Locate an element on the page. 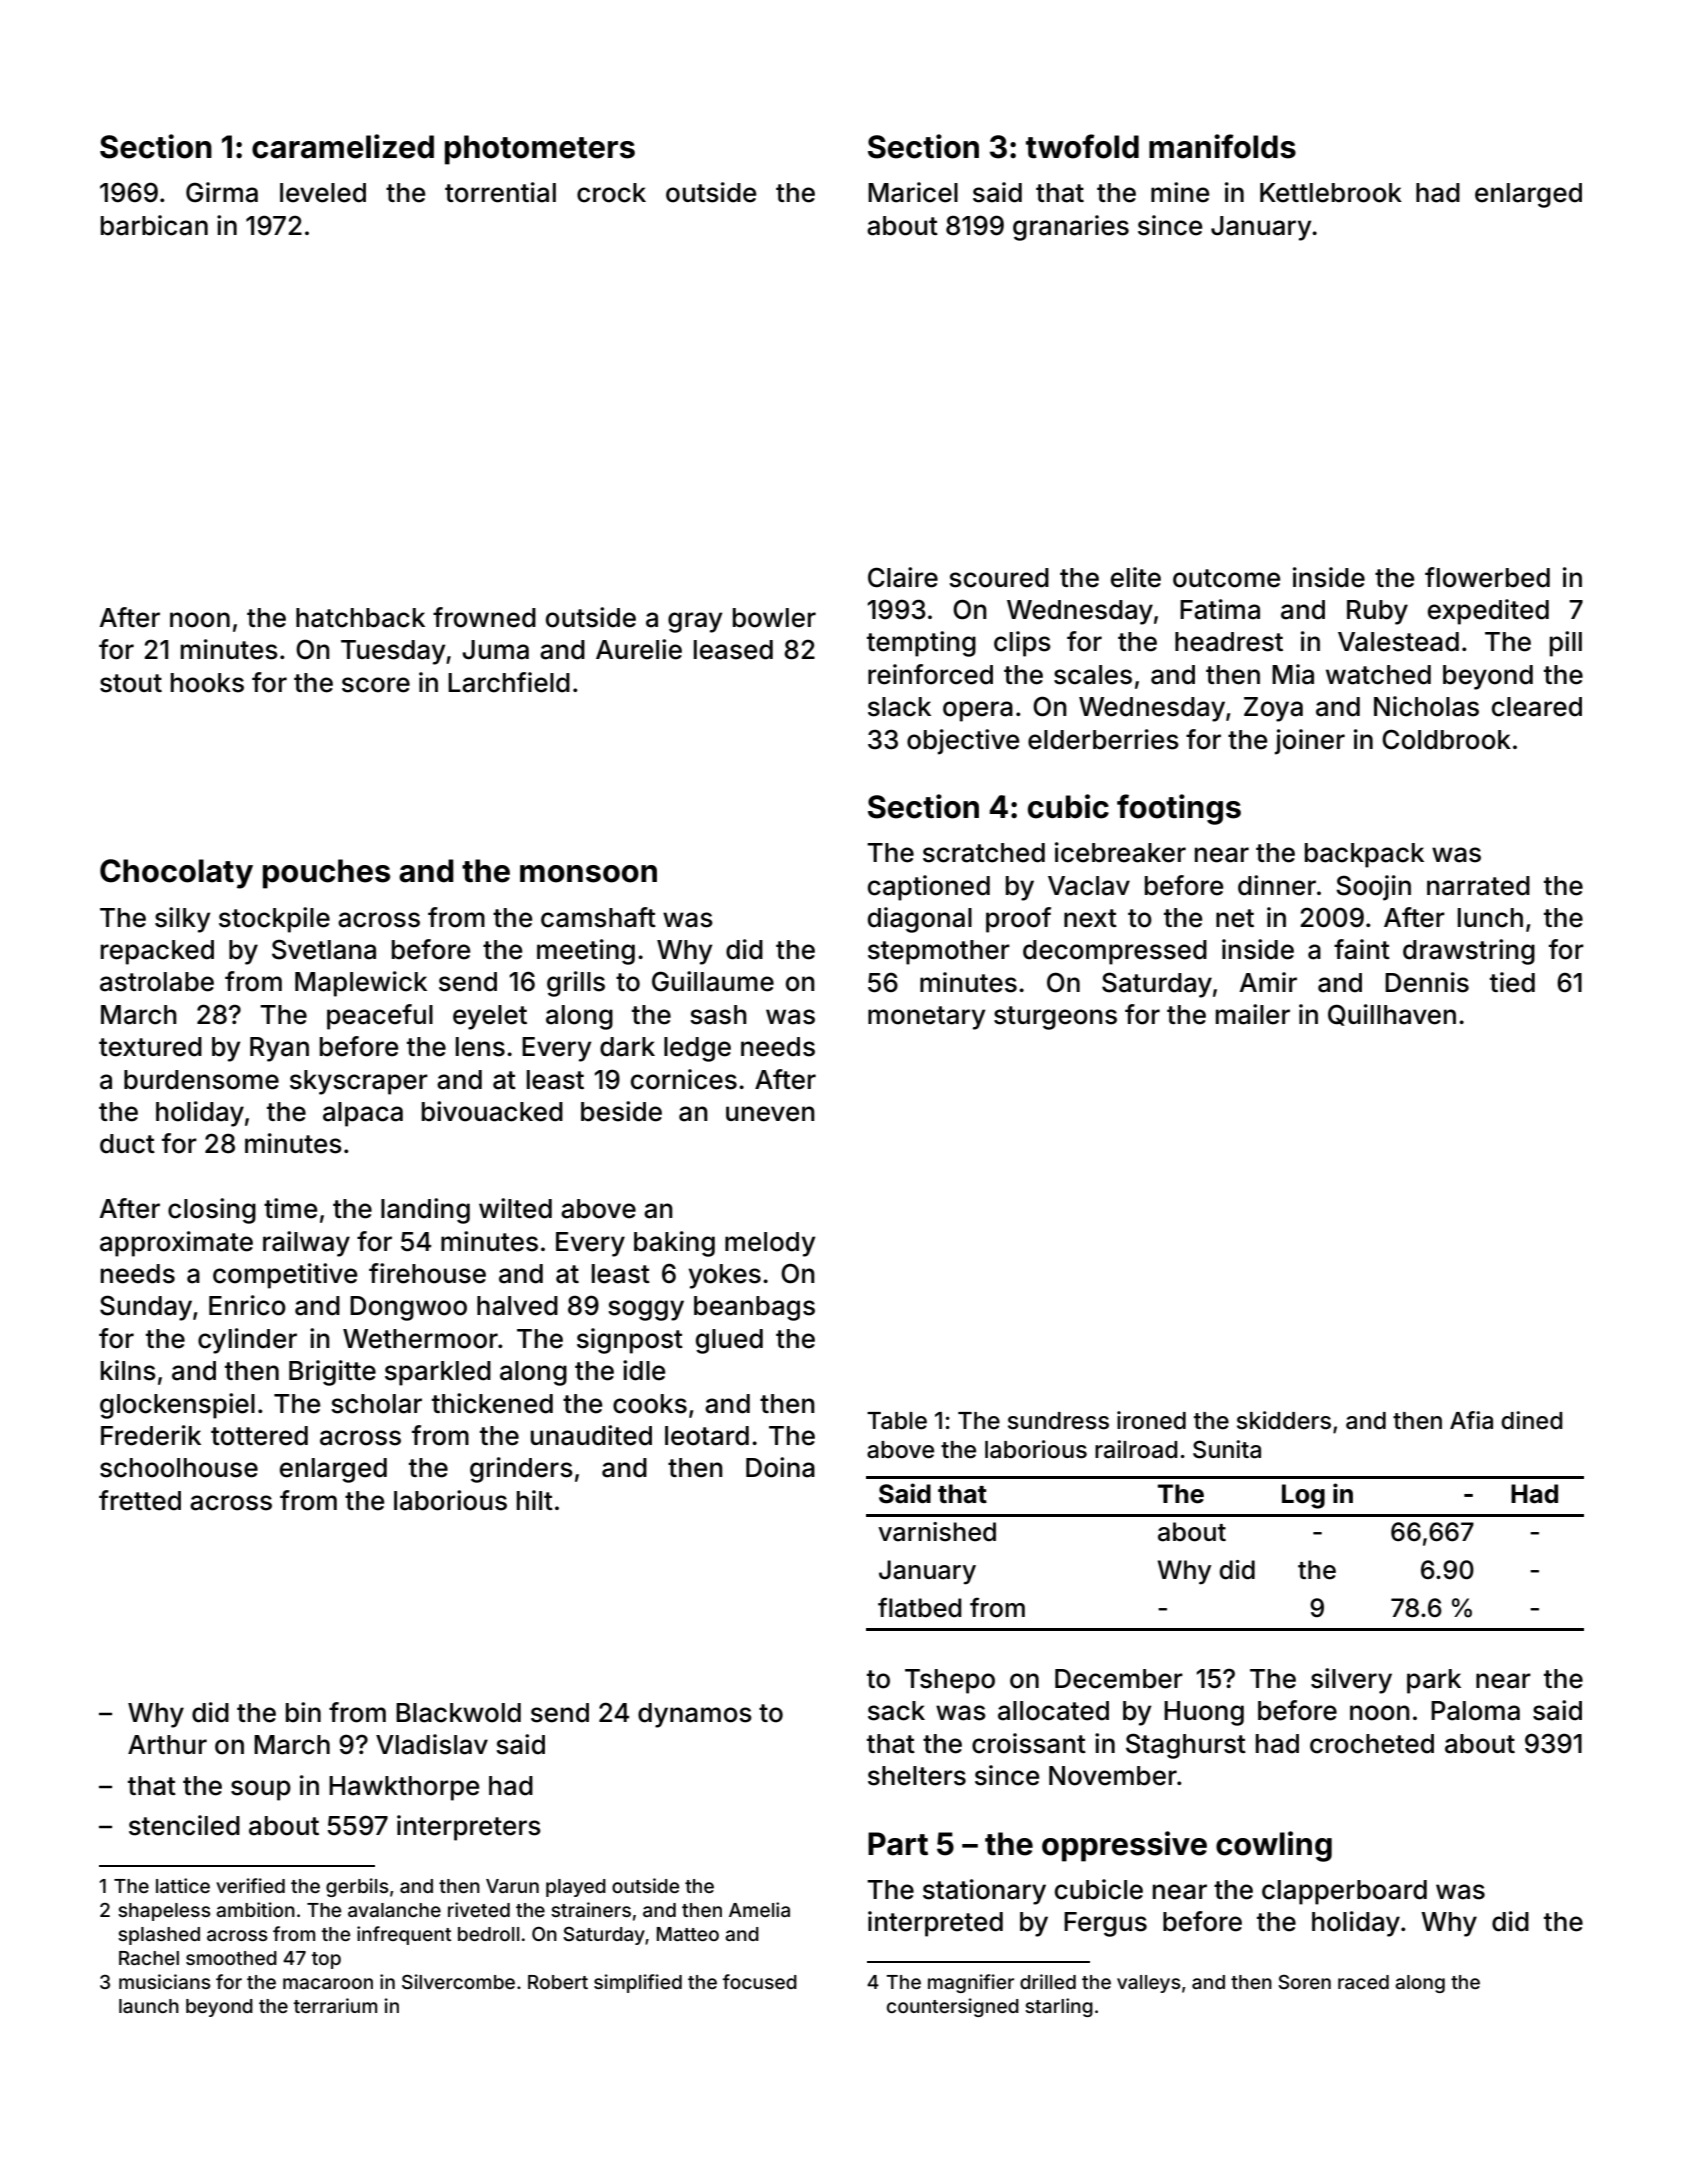 The image size is (1683, 2178). caramelized is located at coordinates (343, 146).
